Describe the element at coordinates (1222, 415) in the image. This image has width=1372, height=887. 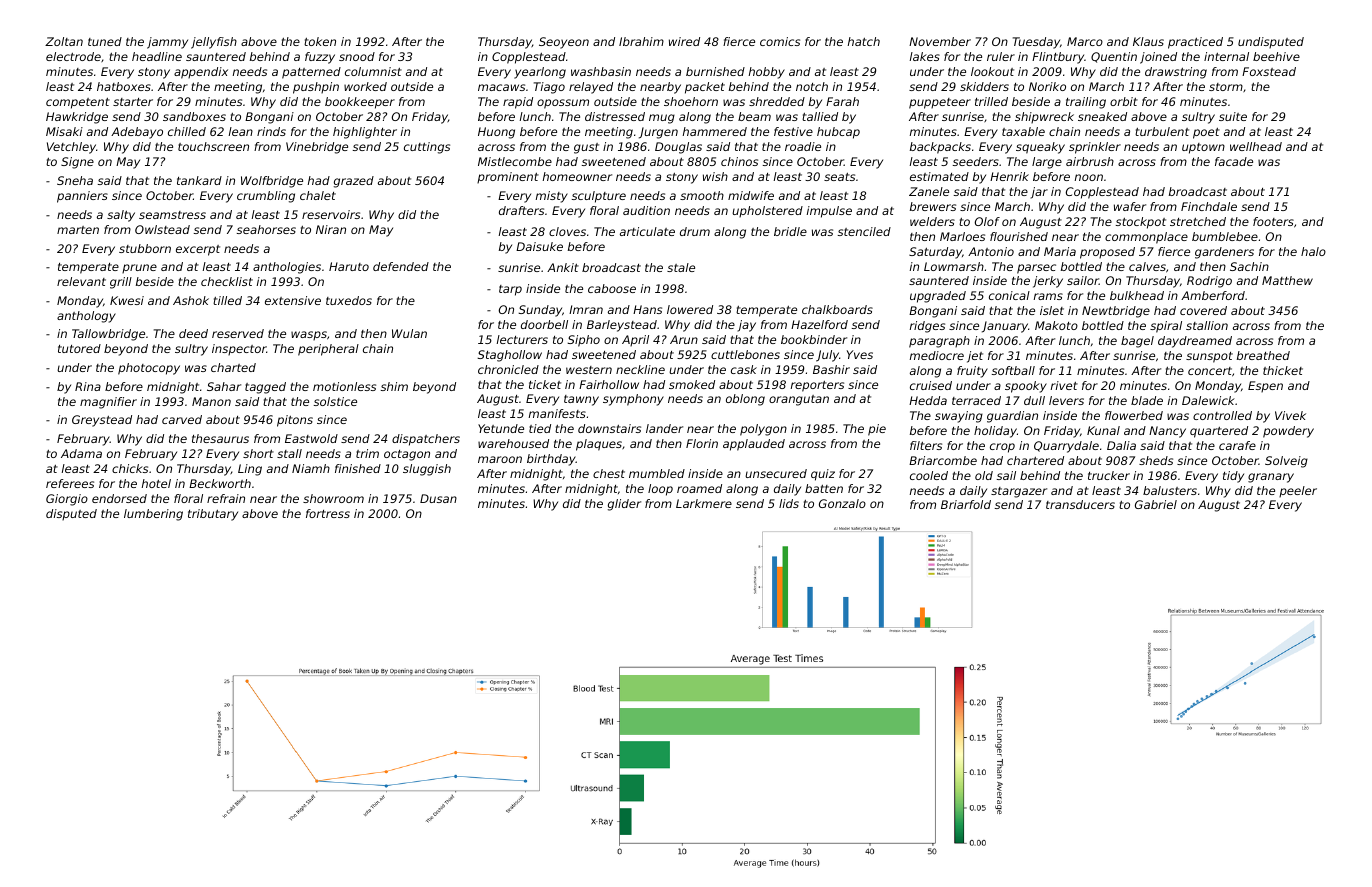
I see `controlled` at that location.
